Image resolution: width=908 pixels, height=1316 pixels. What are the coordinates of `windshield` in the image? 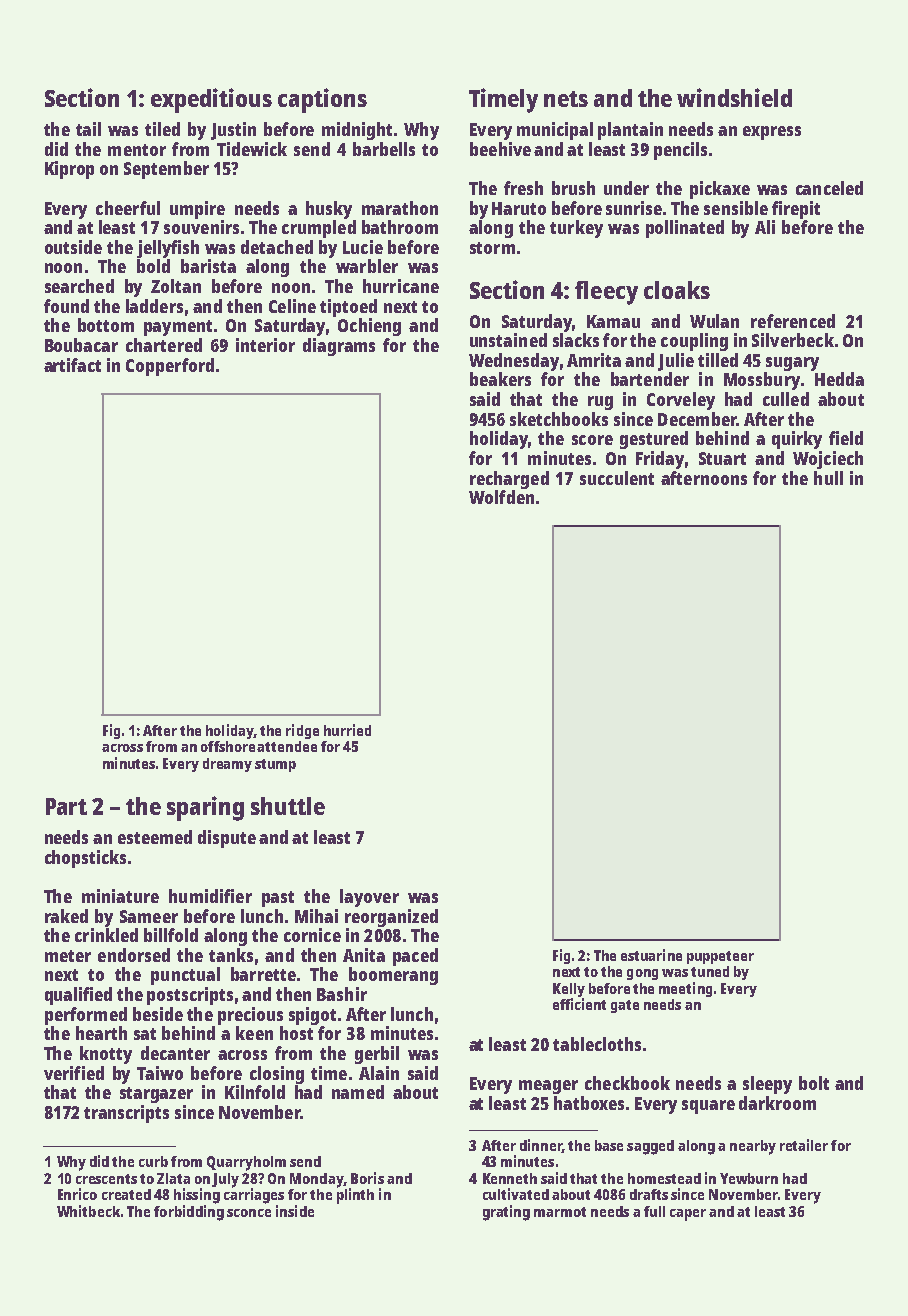 It's located at (734, 97).
